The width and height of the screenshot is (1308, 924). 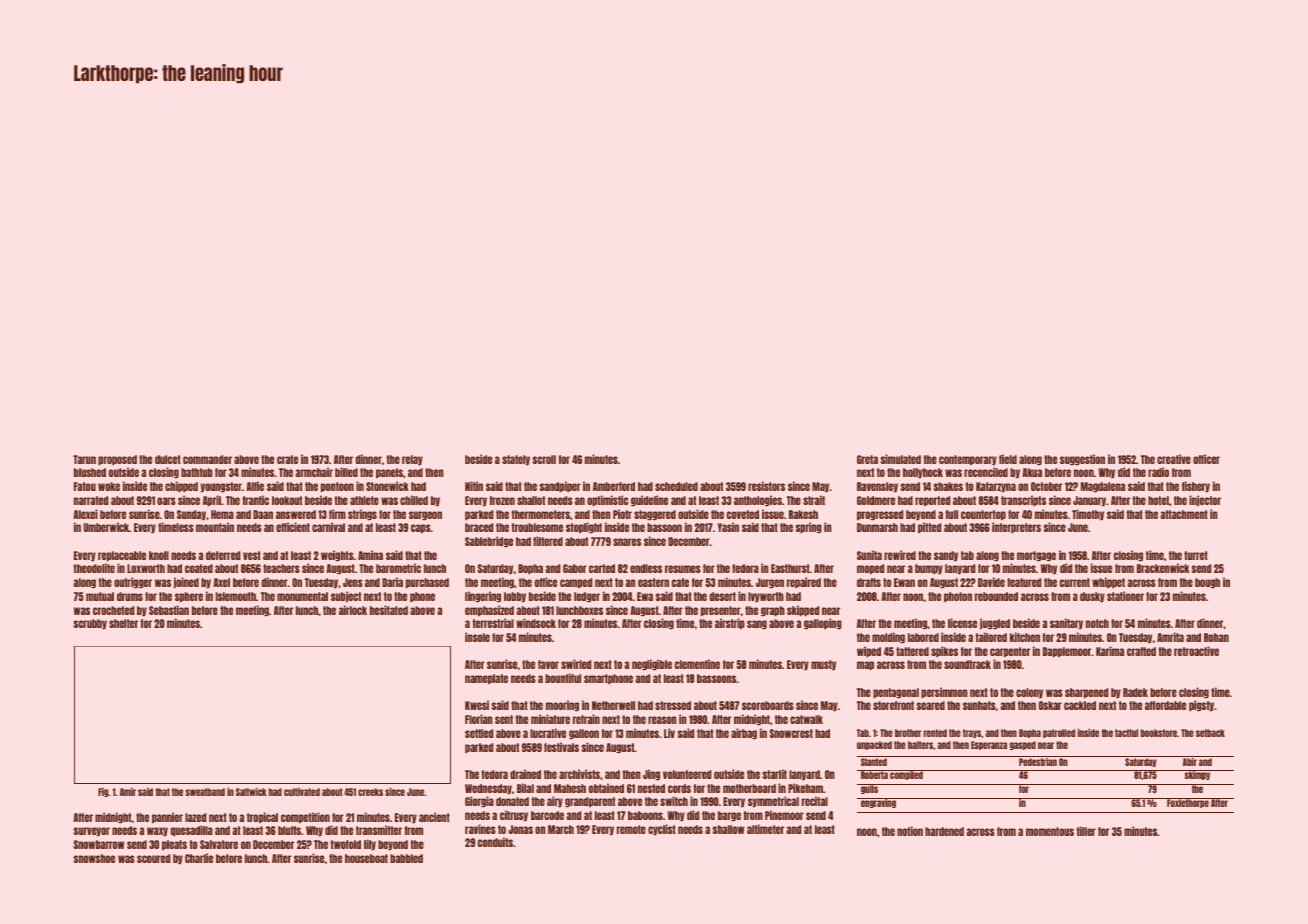 What do you see at coordinates (768, 705) in the screenshot?
I see `scoreboards` at bounding box center [768, 705].
